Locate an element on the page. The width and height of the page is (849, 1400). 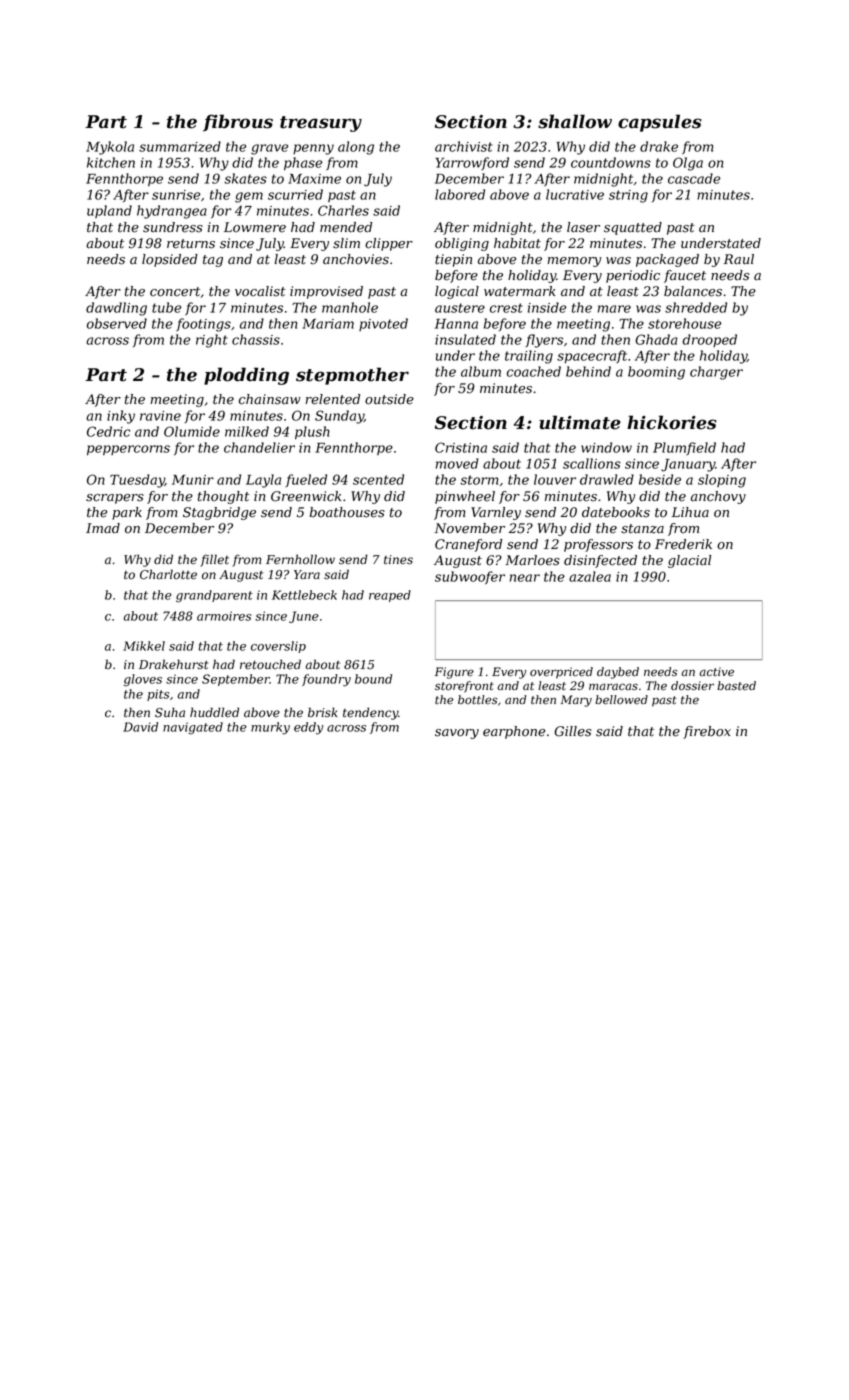
along is located at coordinates (356, 148).
